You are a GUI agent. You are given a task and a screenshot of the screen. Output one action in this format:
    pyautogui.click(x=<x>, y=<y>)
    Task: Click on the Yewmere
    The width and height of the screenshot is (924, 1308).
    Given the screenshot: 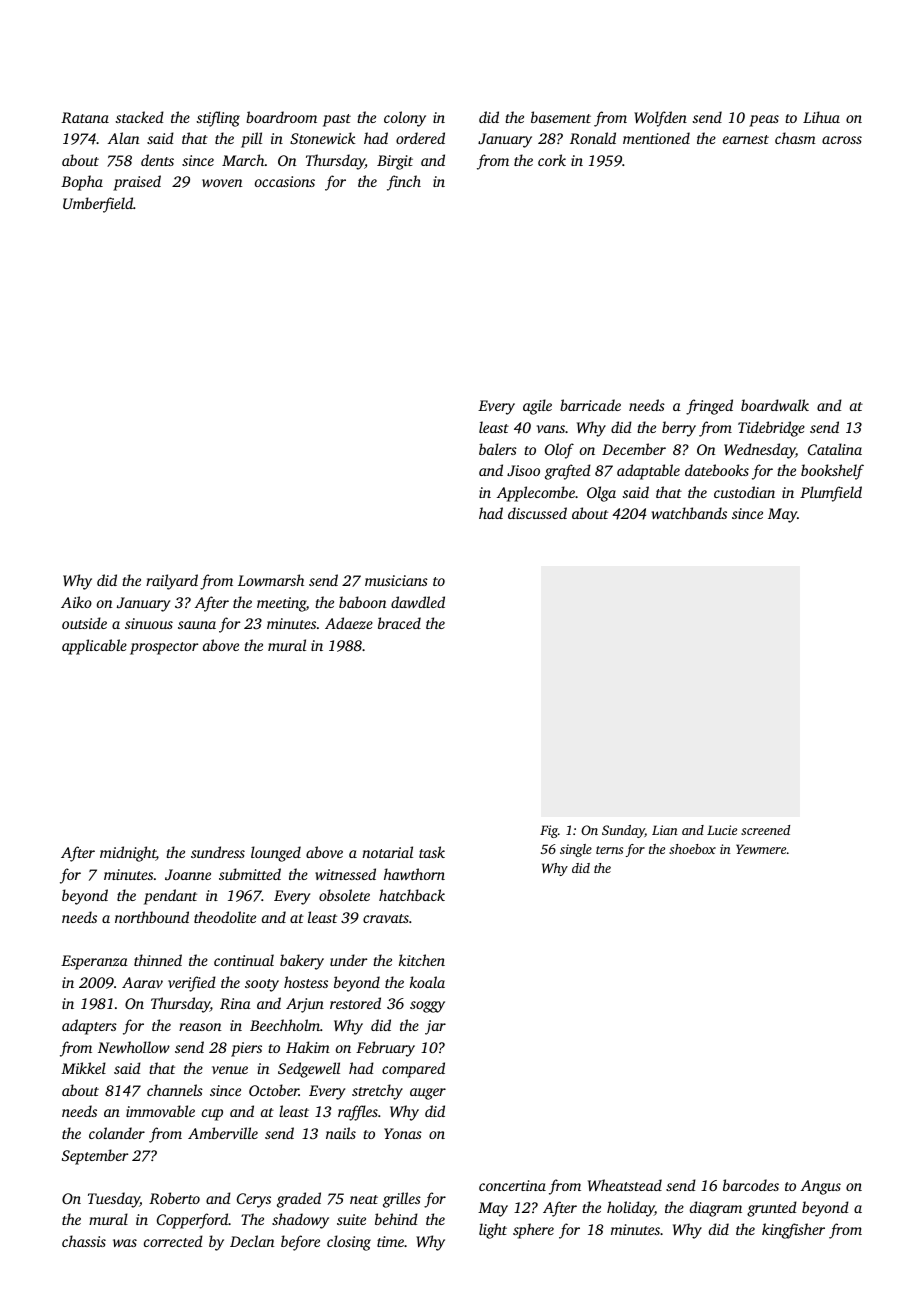 What is the action you would take?
    pyautogui.click(x=761, y=849)
